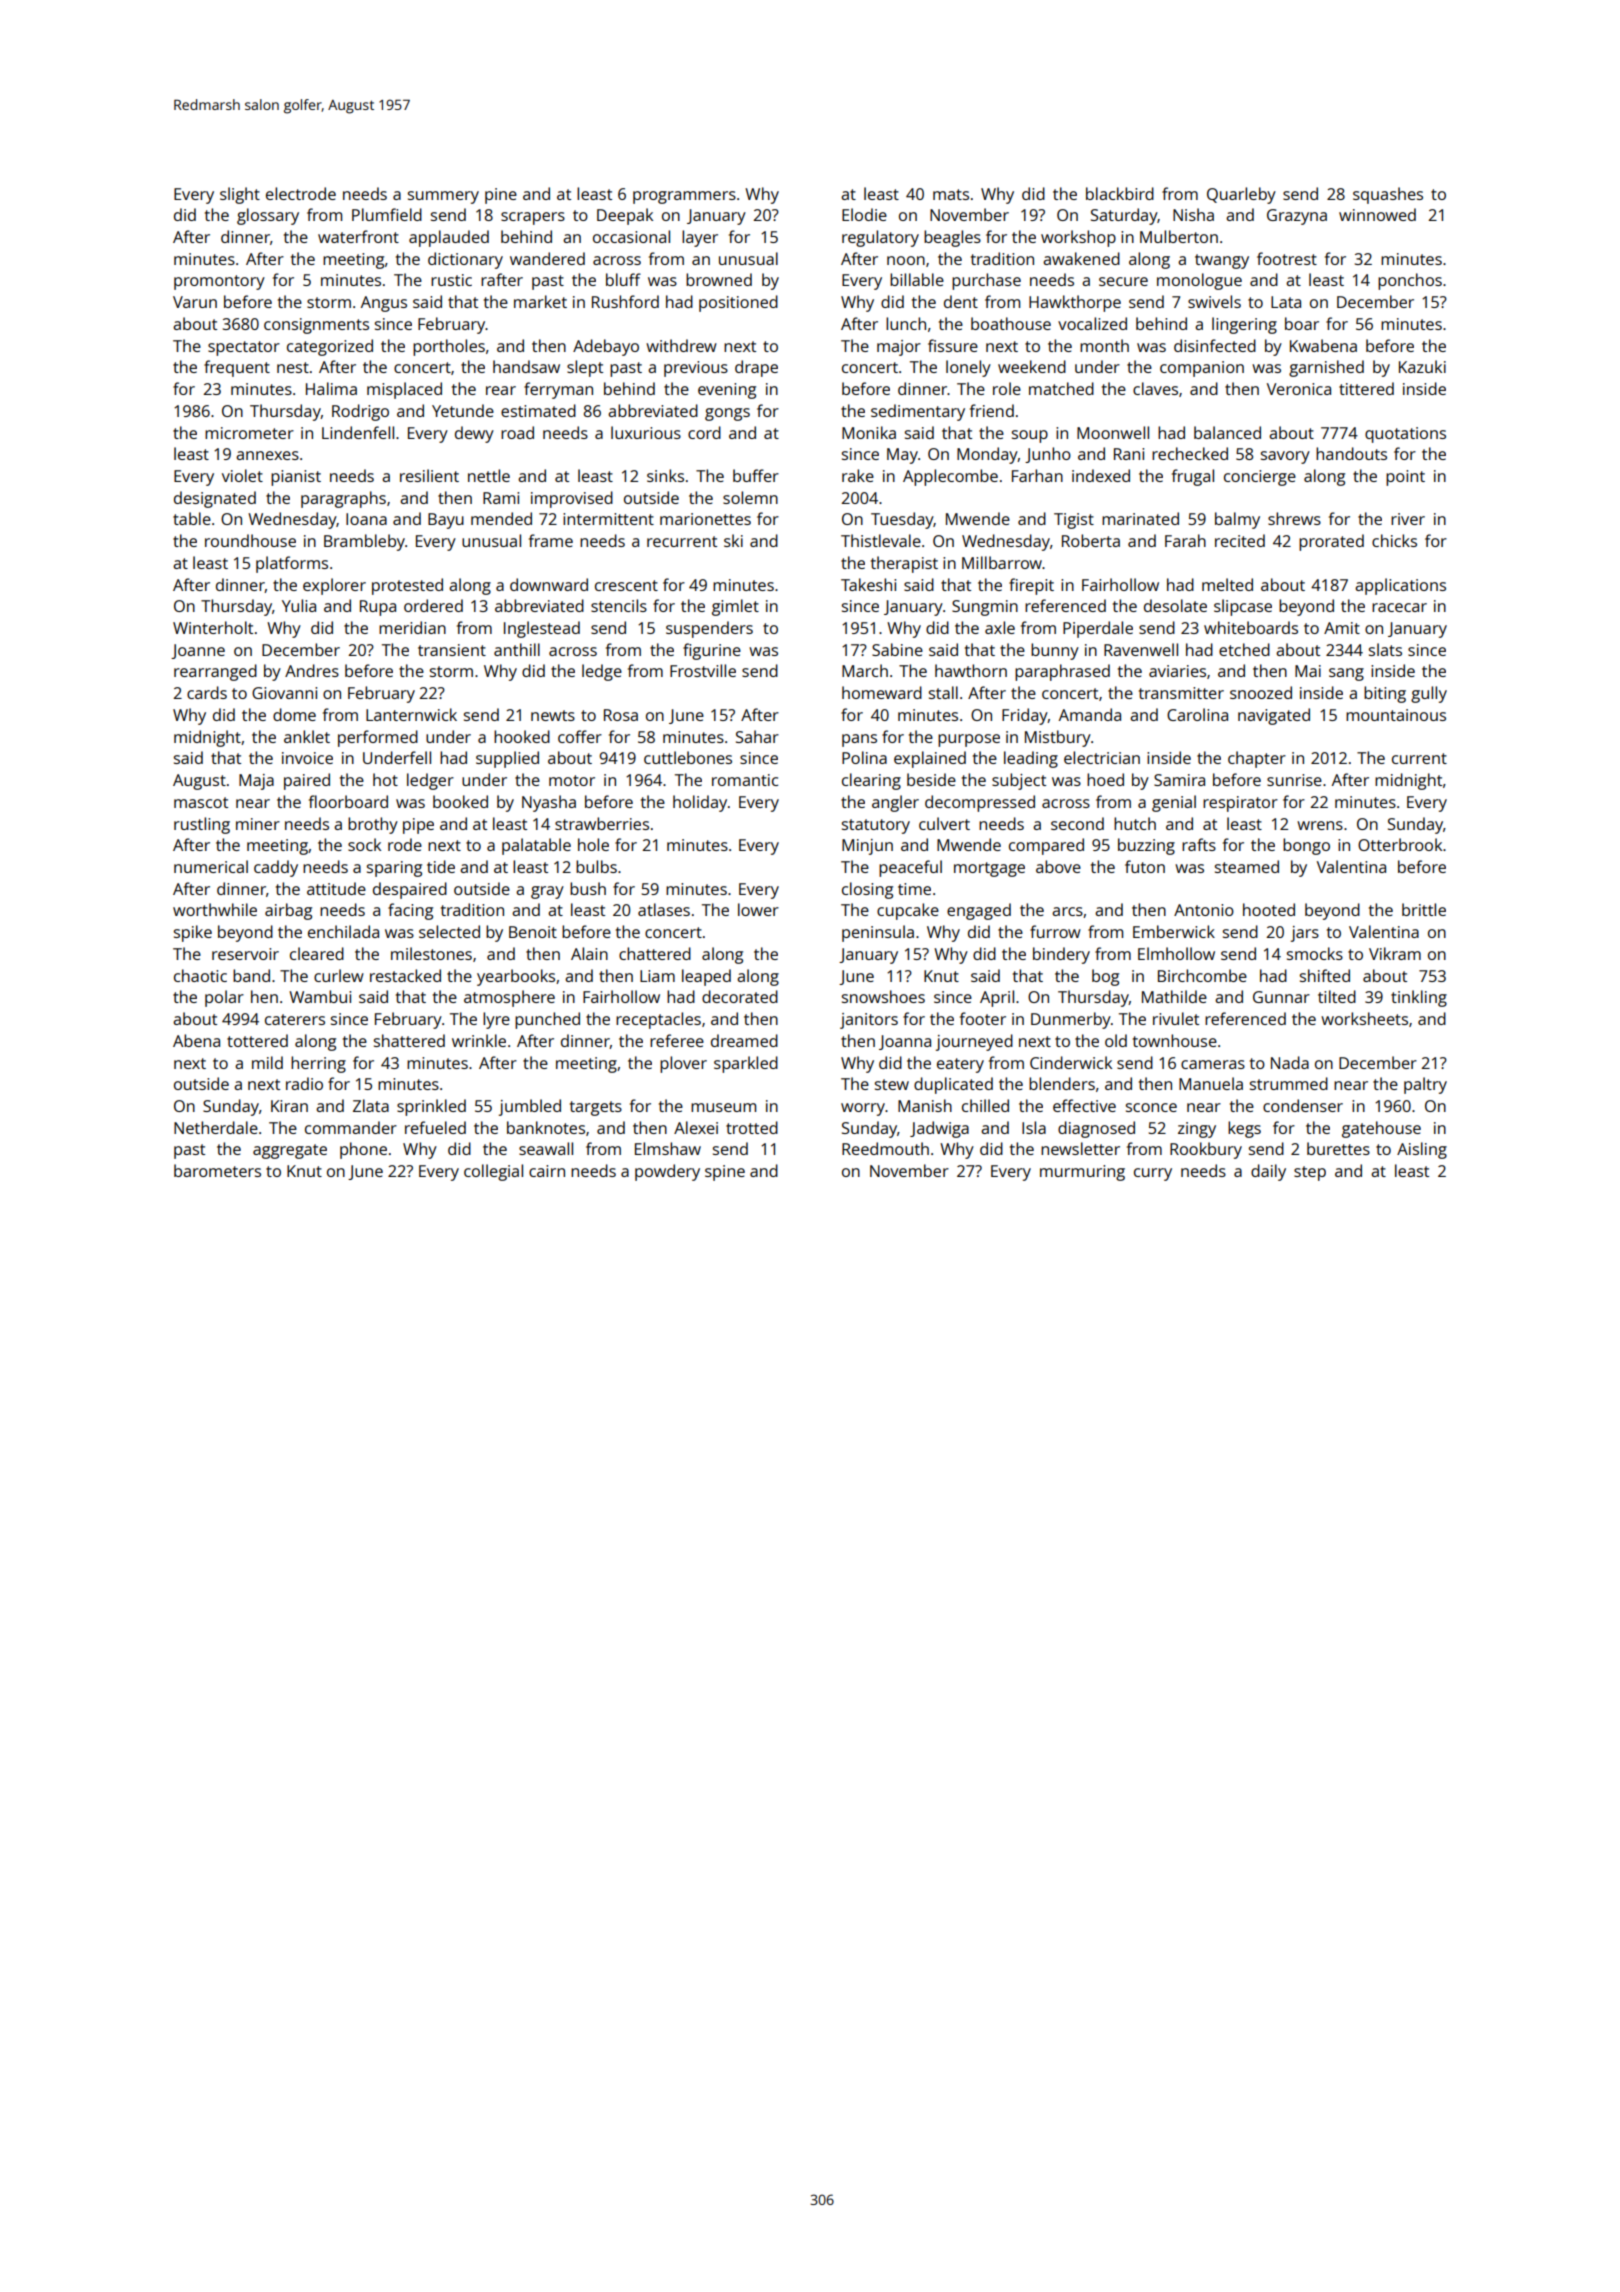 The image size is (1620, 2292). What do you see at coordinates (1241, 195) in the document?
I see `Quarleby` at bounding box center [1241, 195].
